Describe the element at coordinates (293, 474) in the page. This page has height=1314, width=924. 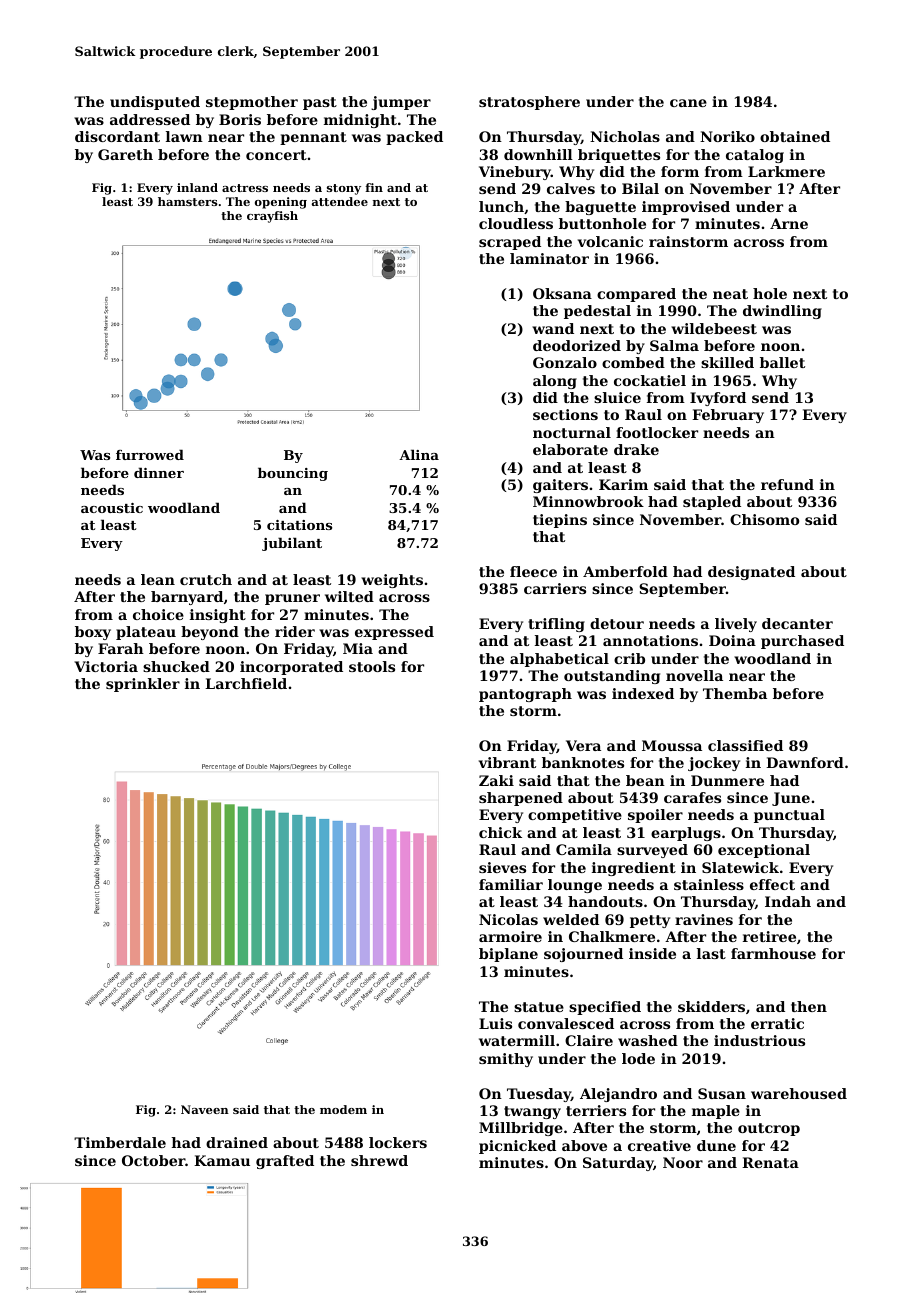
I see `bouncing` at that location.
